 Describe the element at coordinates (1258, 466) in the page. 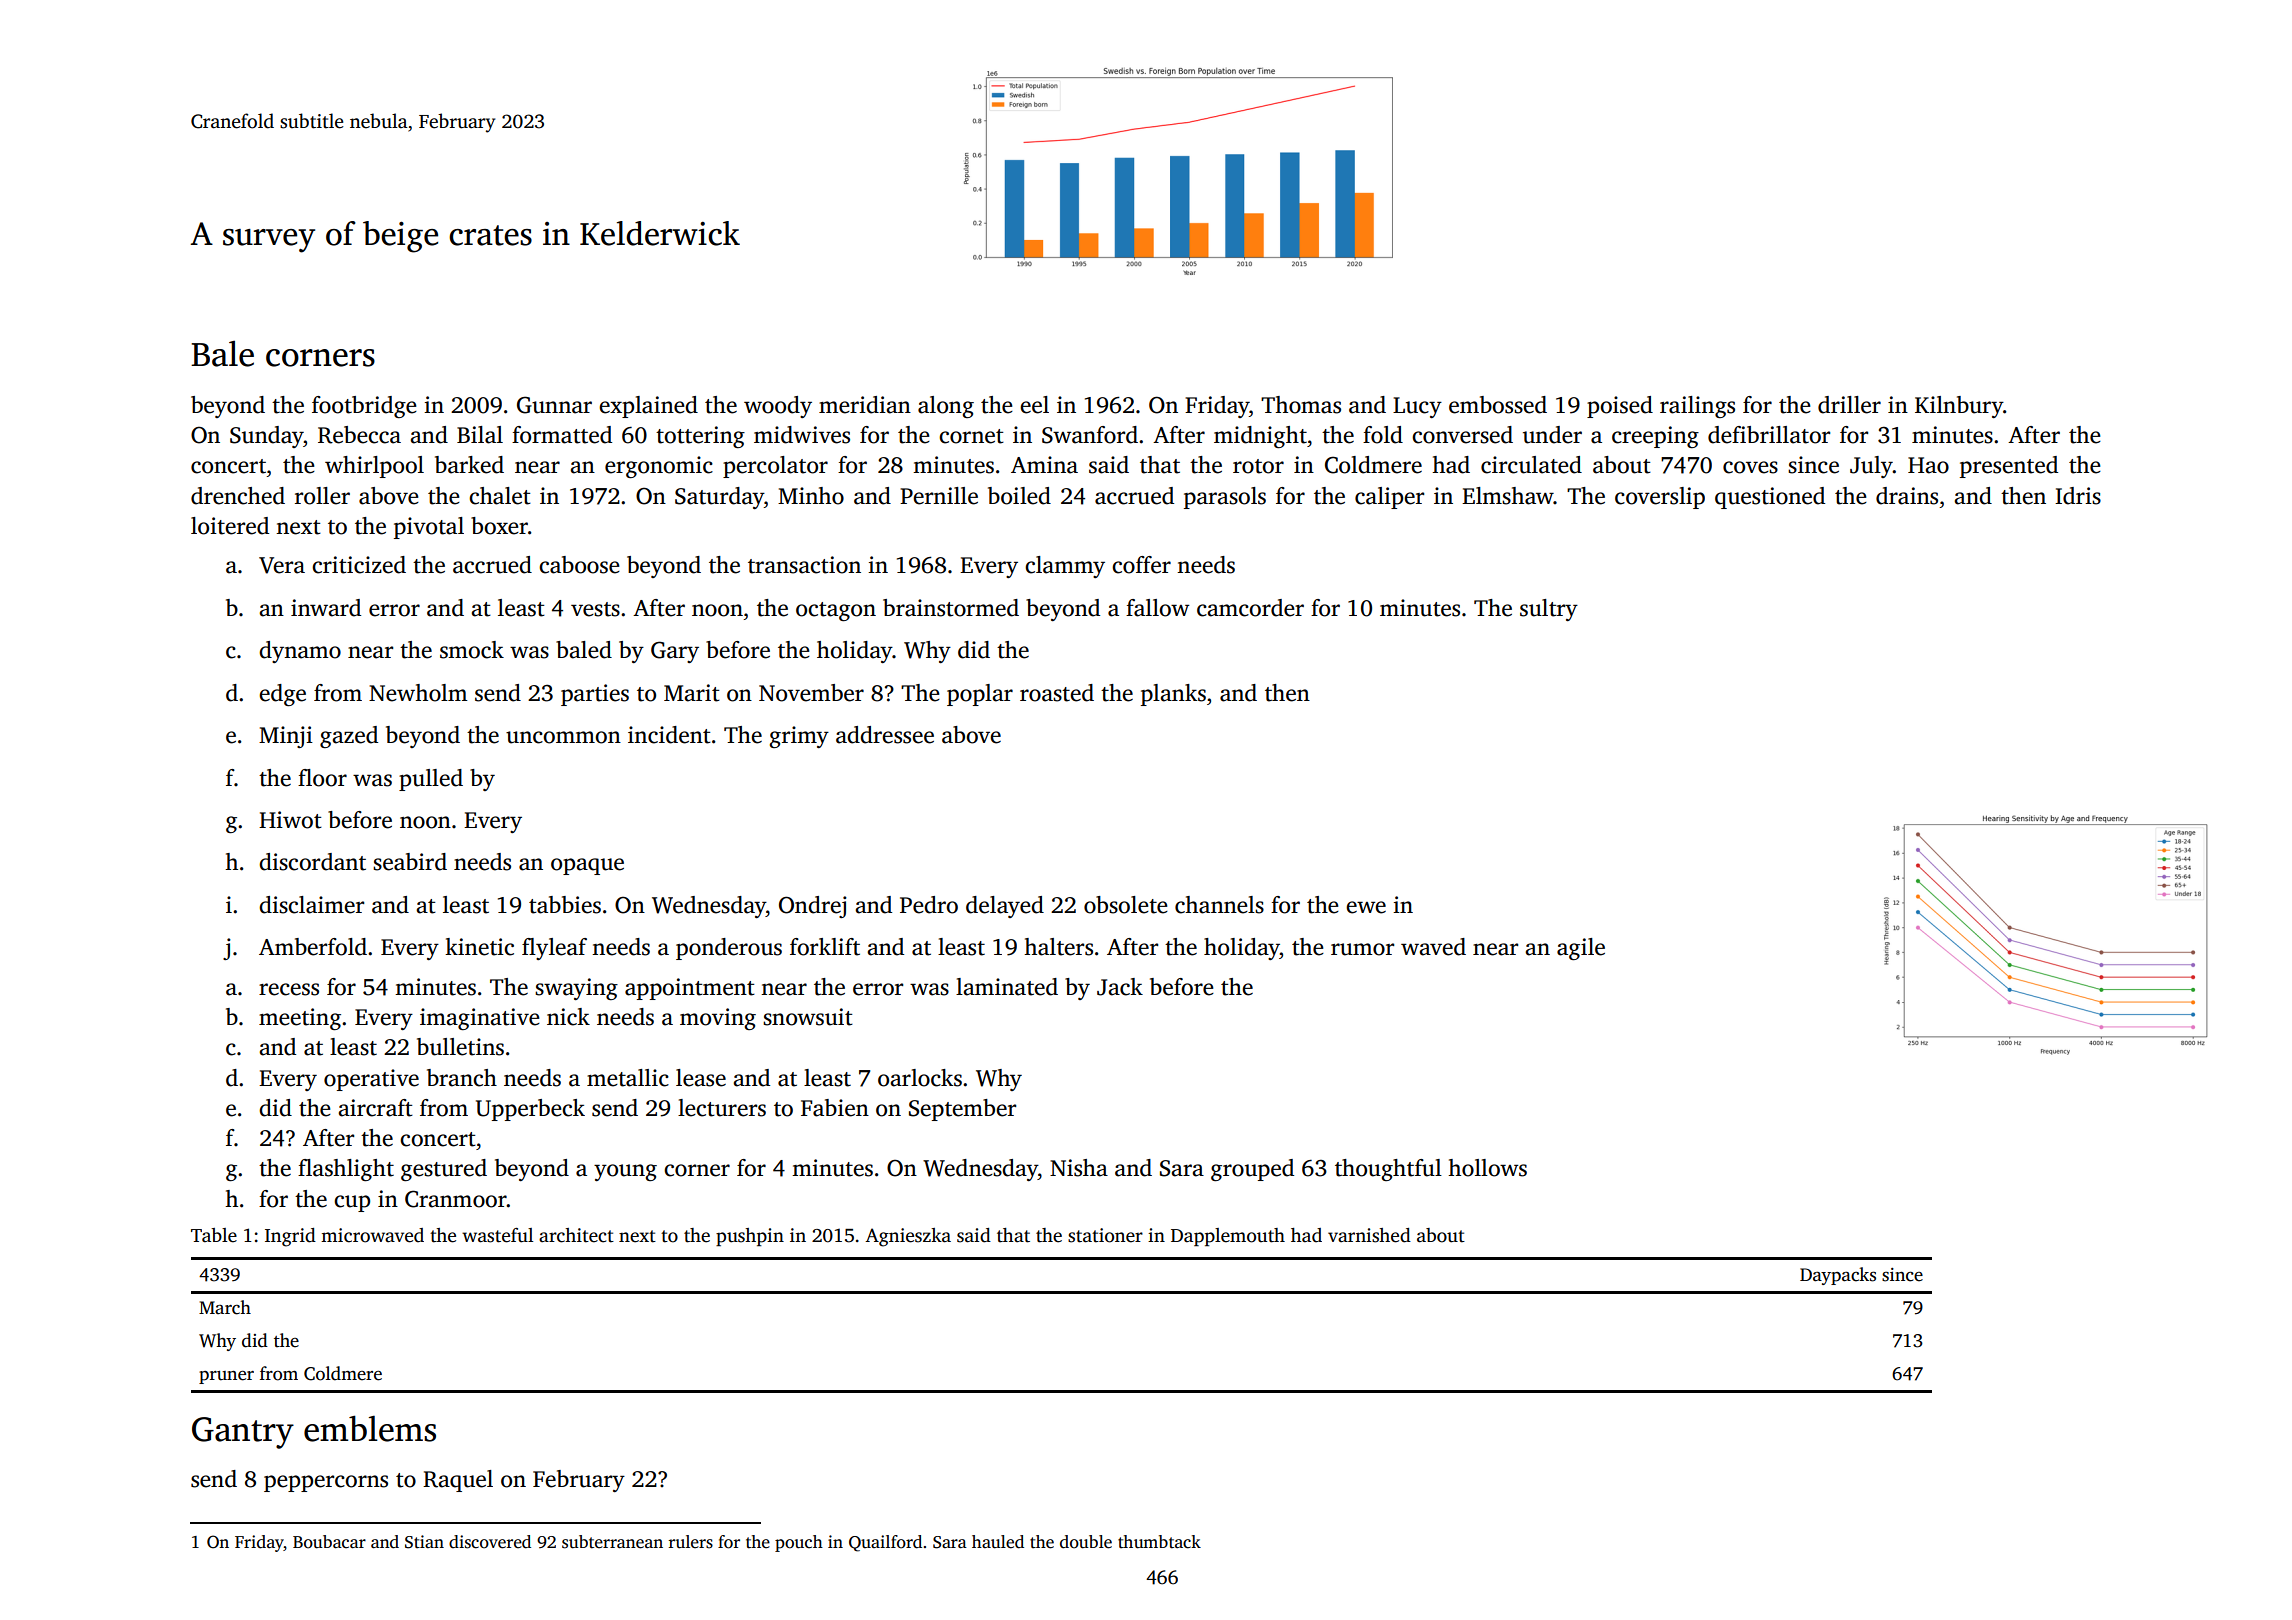

I see `rotor` at that location.
